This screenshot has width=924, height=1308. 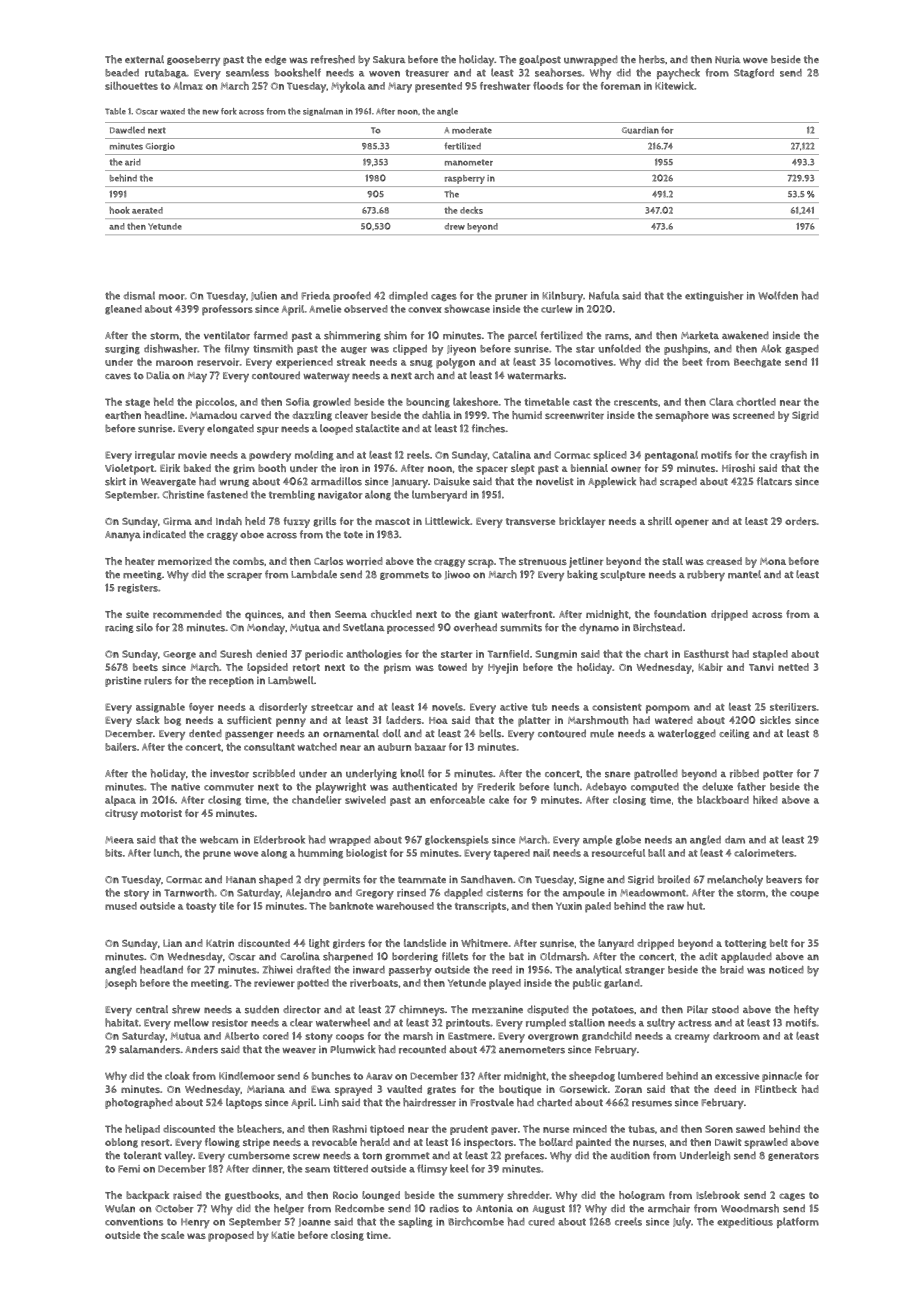 What do you see at coordinates (447, 521) in the screenshot?
I see `Littlewick` at bounding box center [447, 521].
